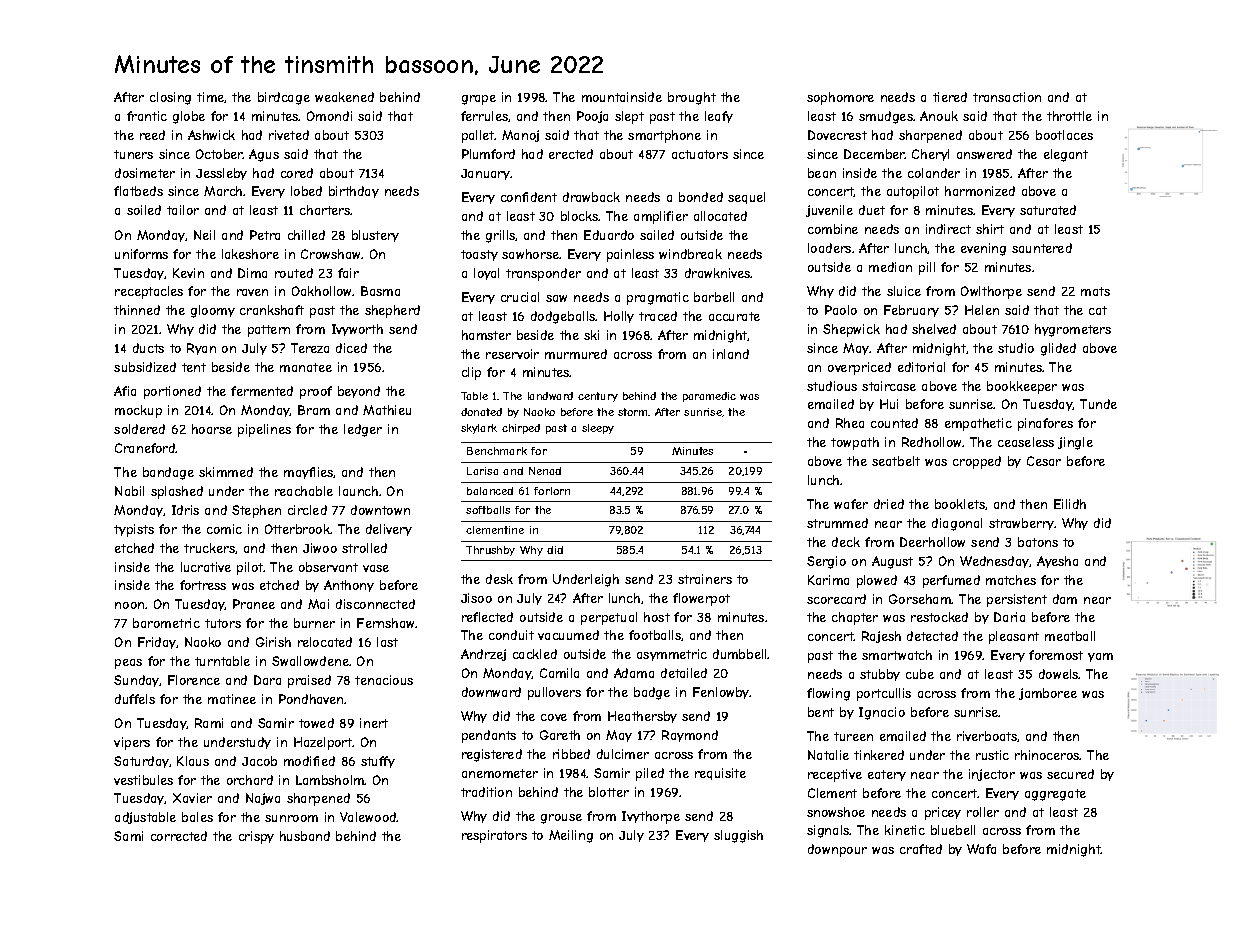  Describe the element at coordinates (170, 98) in the page. I see `closing` at that location.
